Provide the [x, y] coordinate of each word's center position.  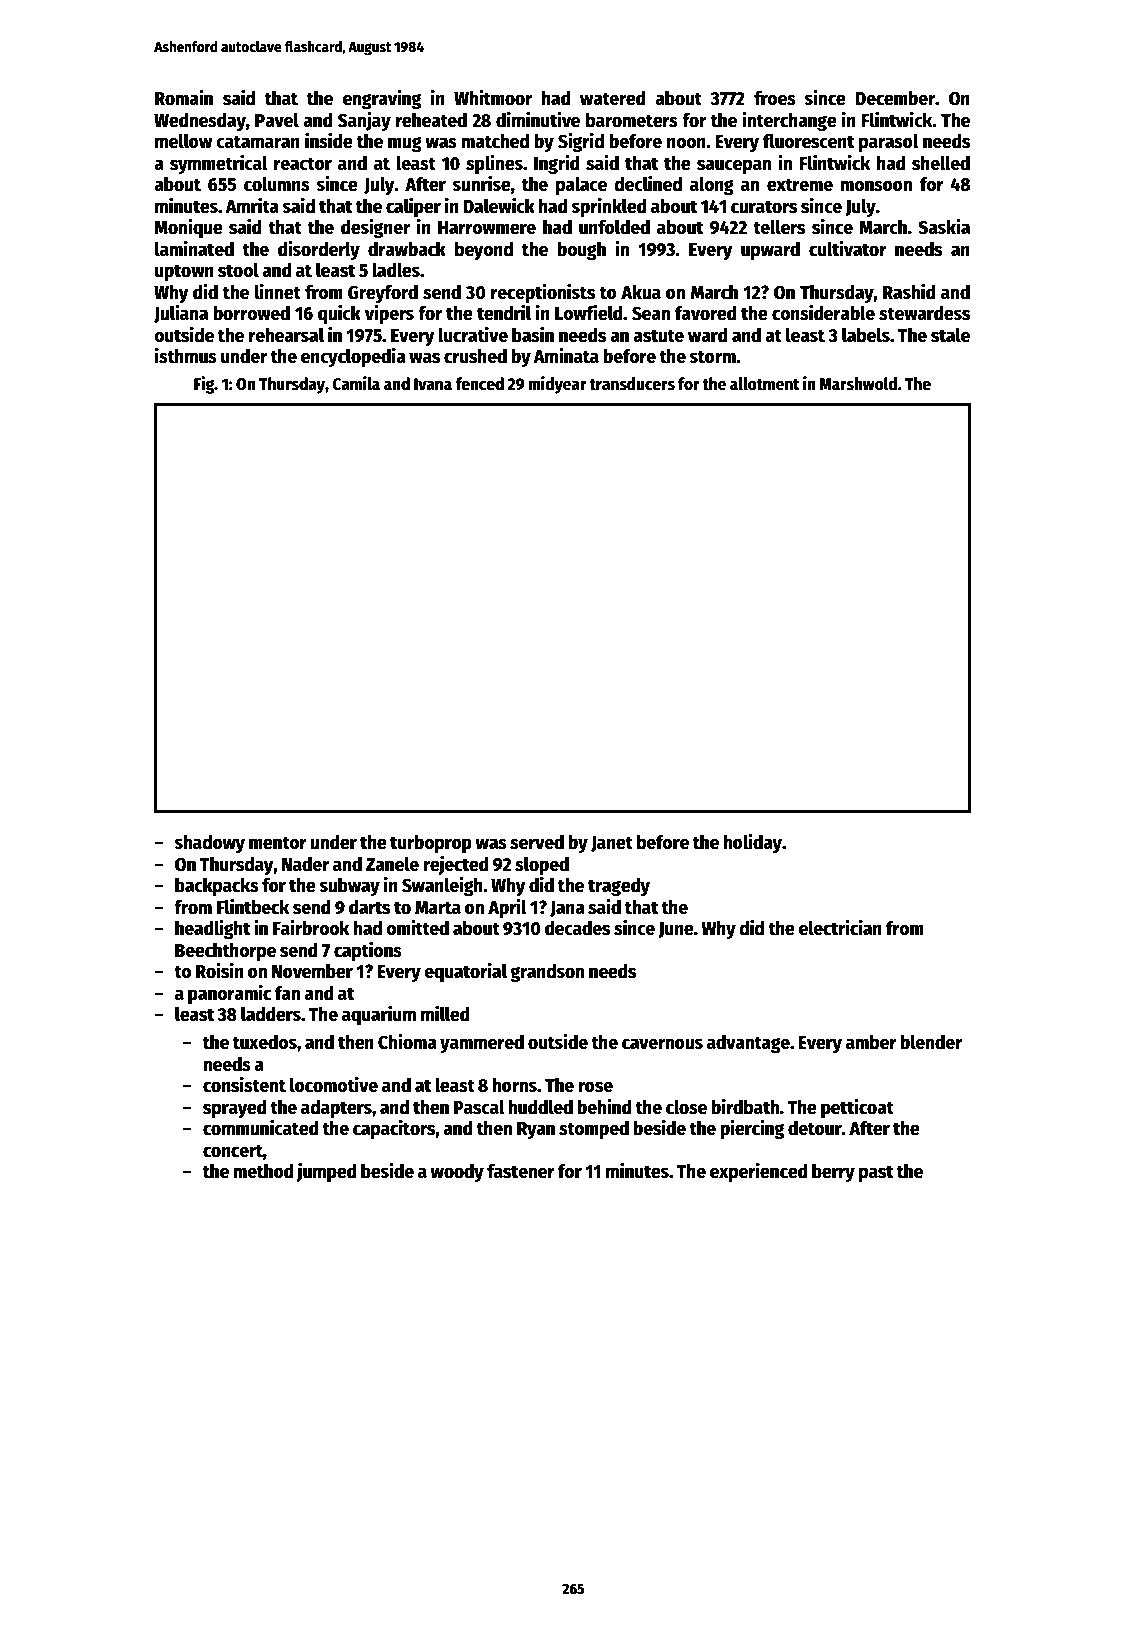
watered [613, 98]
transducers [632, 384]
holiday [752, 843]
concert [233, 1151]
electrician [840, 927]
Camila [356, 383]
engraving [382, 99]
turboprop [431, 844]
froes [775, 98]
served [537, 842]
